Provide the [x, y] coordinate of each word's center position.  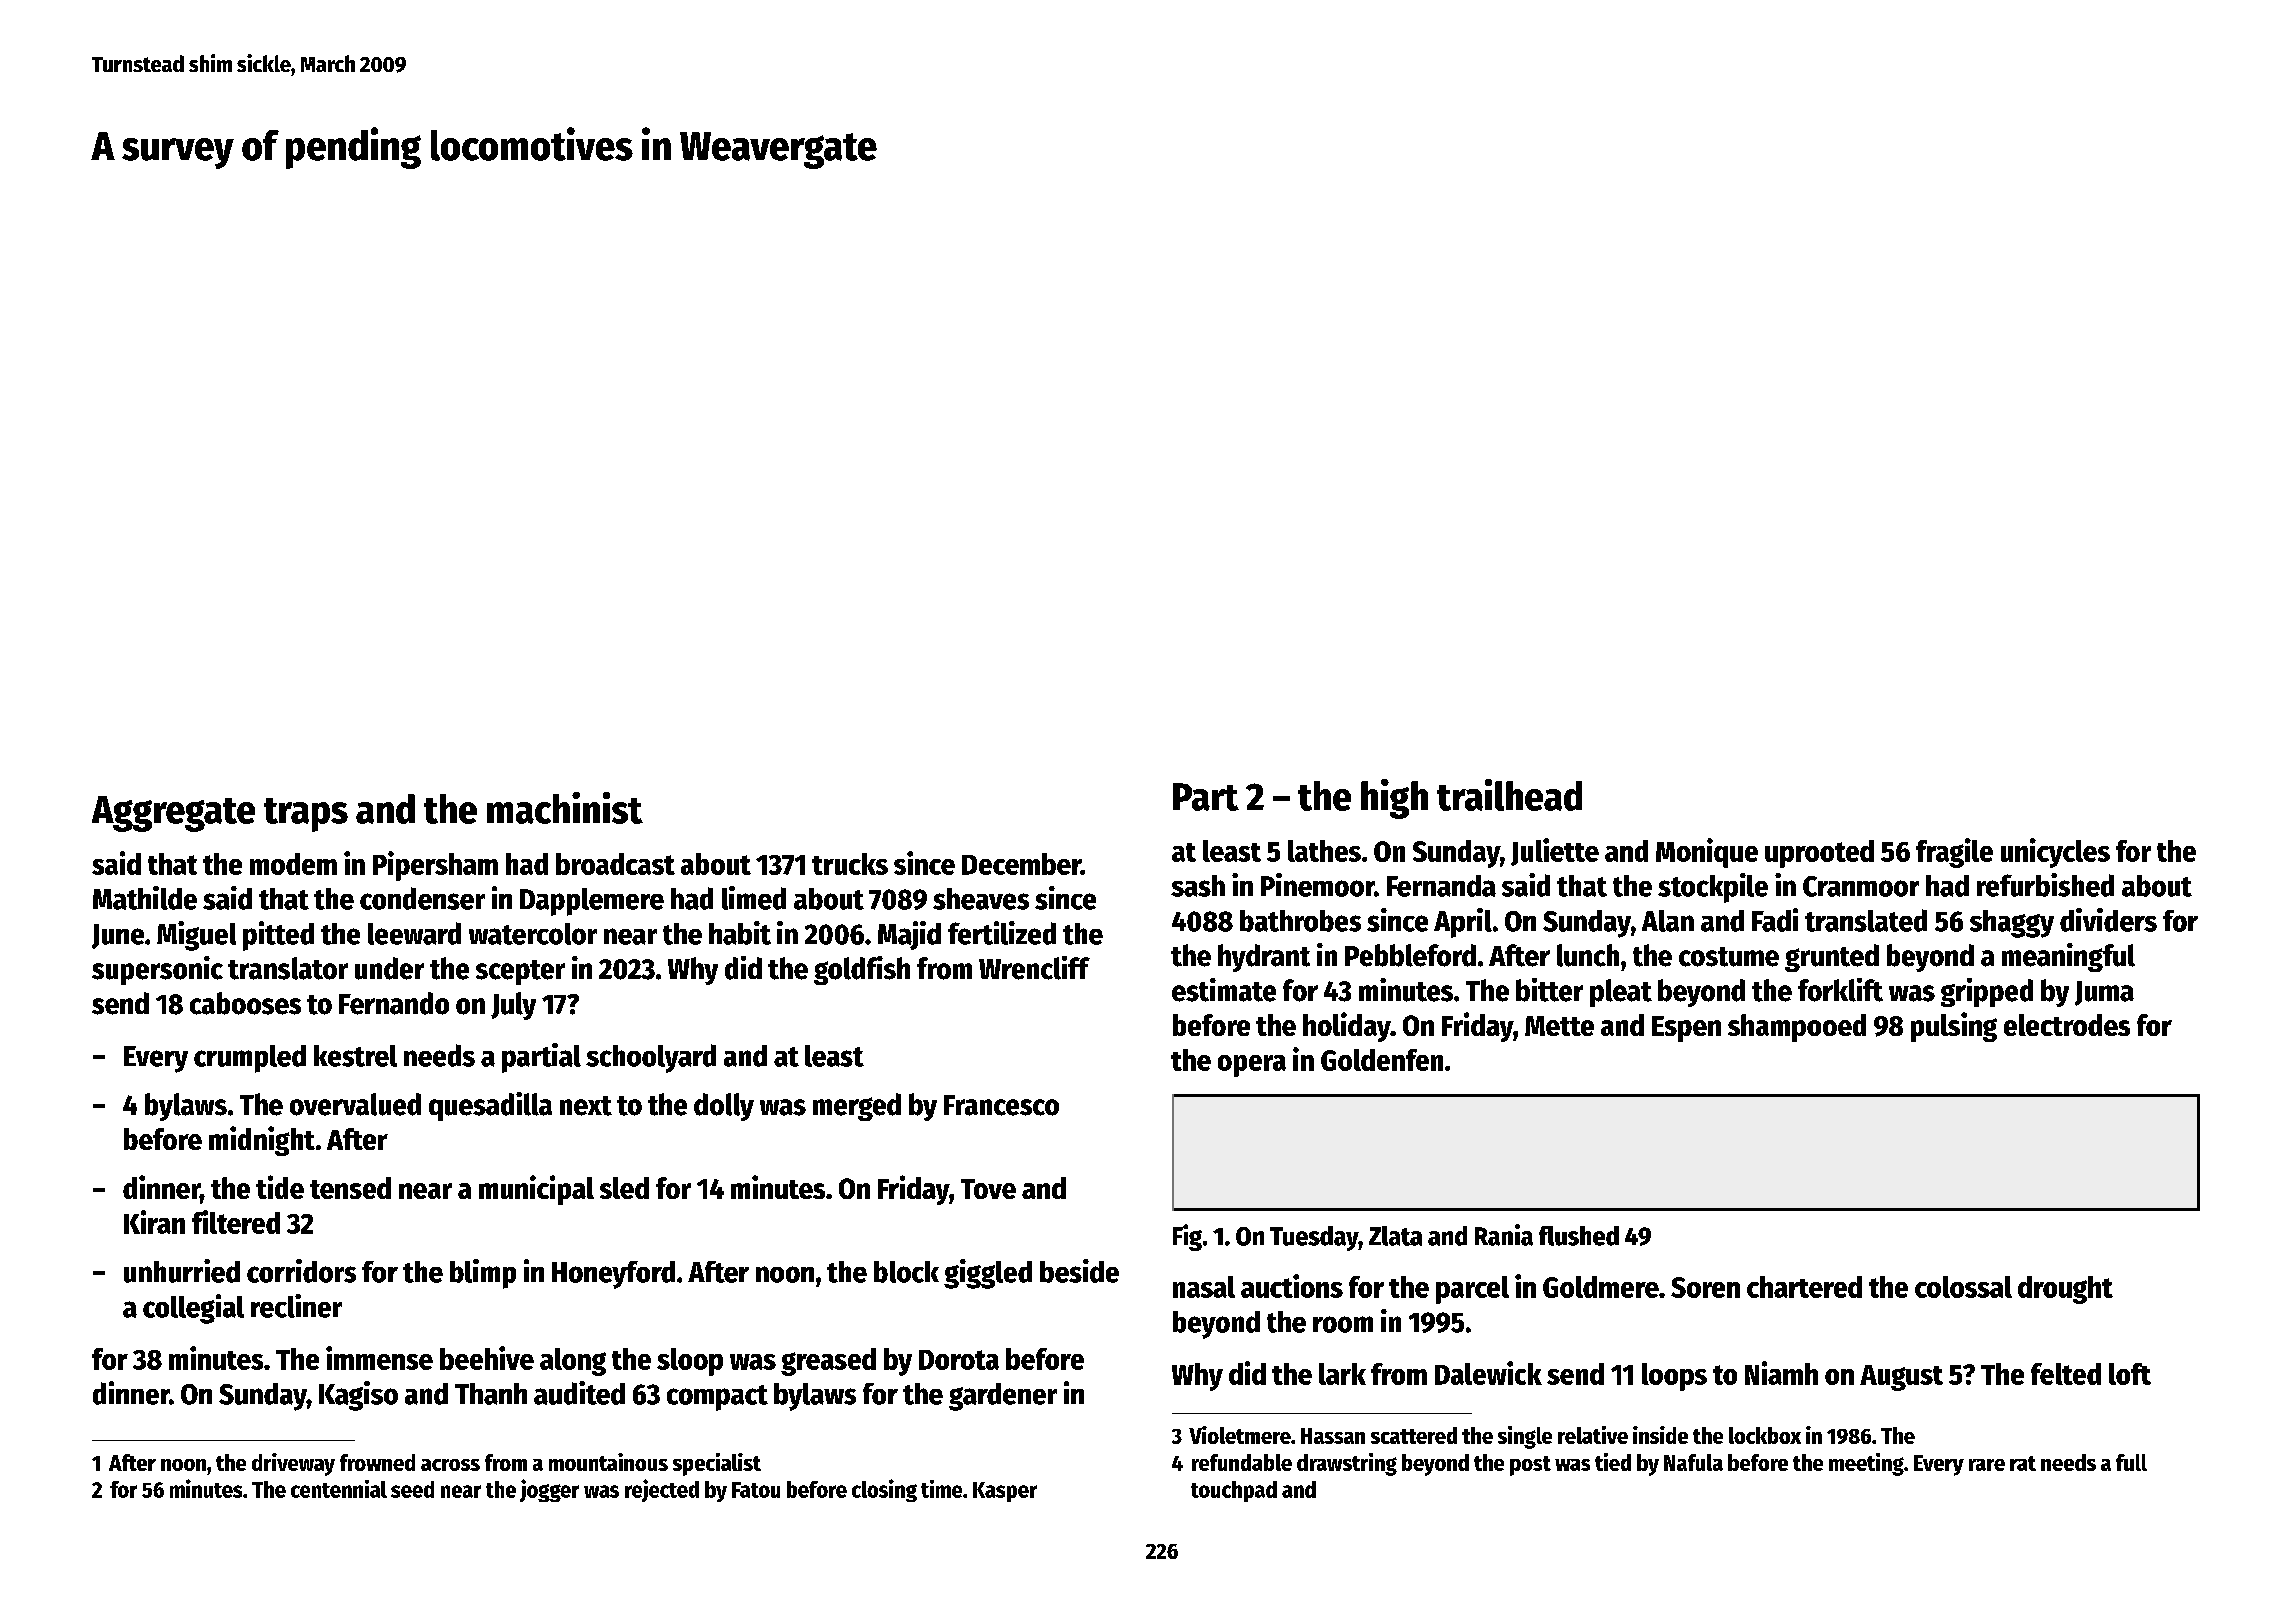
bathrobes [1300, 921]
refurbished [2045, 885]
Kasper [1005, 1492]
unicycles [2055, 853]
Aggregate [173, 814]
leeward [414, 933]
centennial [339, 1489]
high [1394, 799]
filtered [236, 1222]
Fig [1187, 1237]
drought [2065, 1290]
